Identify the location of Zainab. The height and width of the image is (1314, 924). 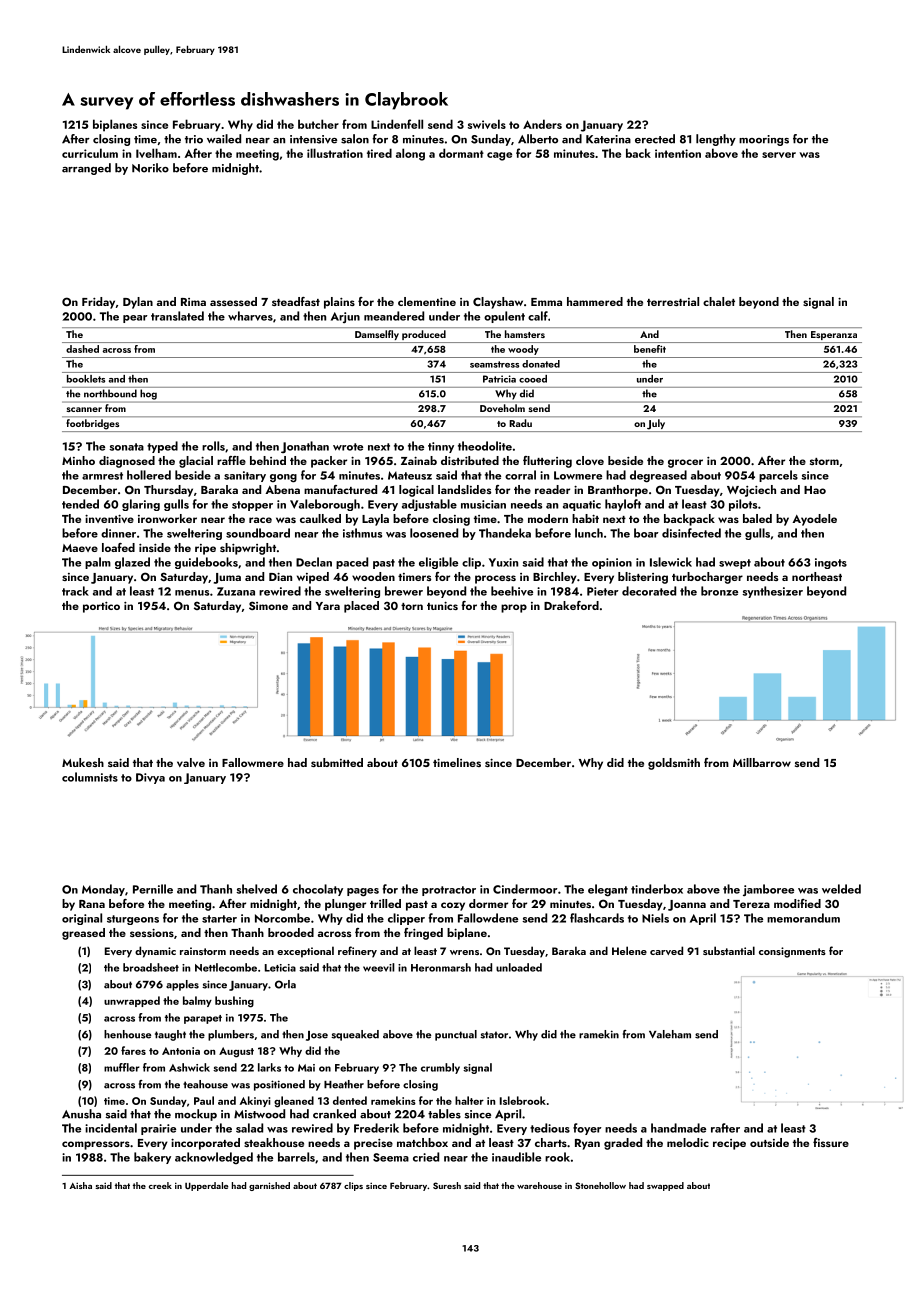
(419, 460).
